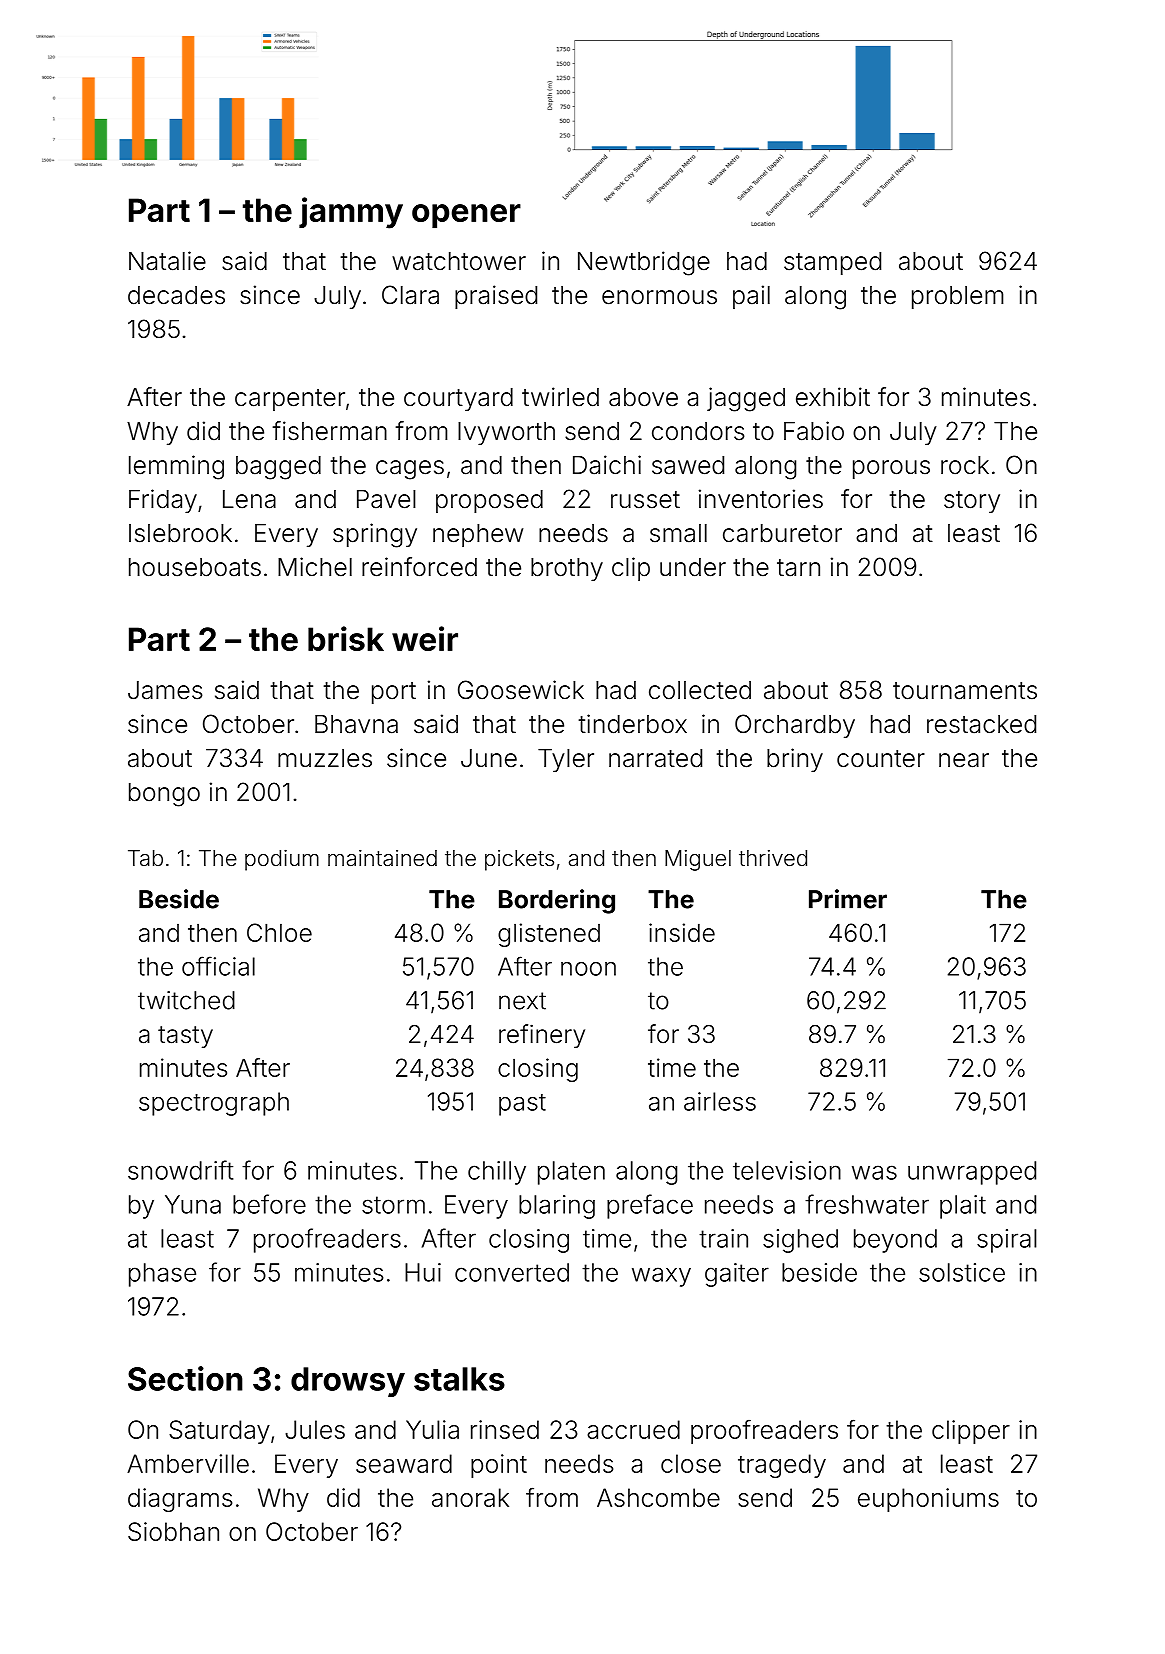 The height and width of the document is (1654, 1165). I want to click on unwrapped, so click(972, 1173).
